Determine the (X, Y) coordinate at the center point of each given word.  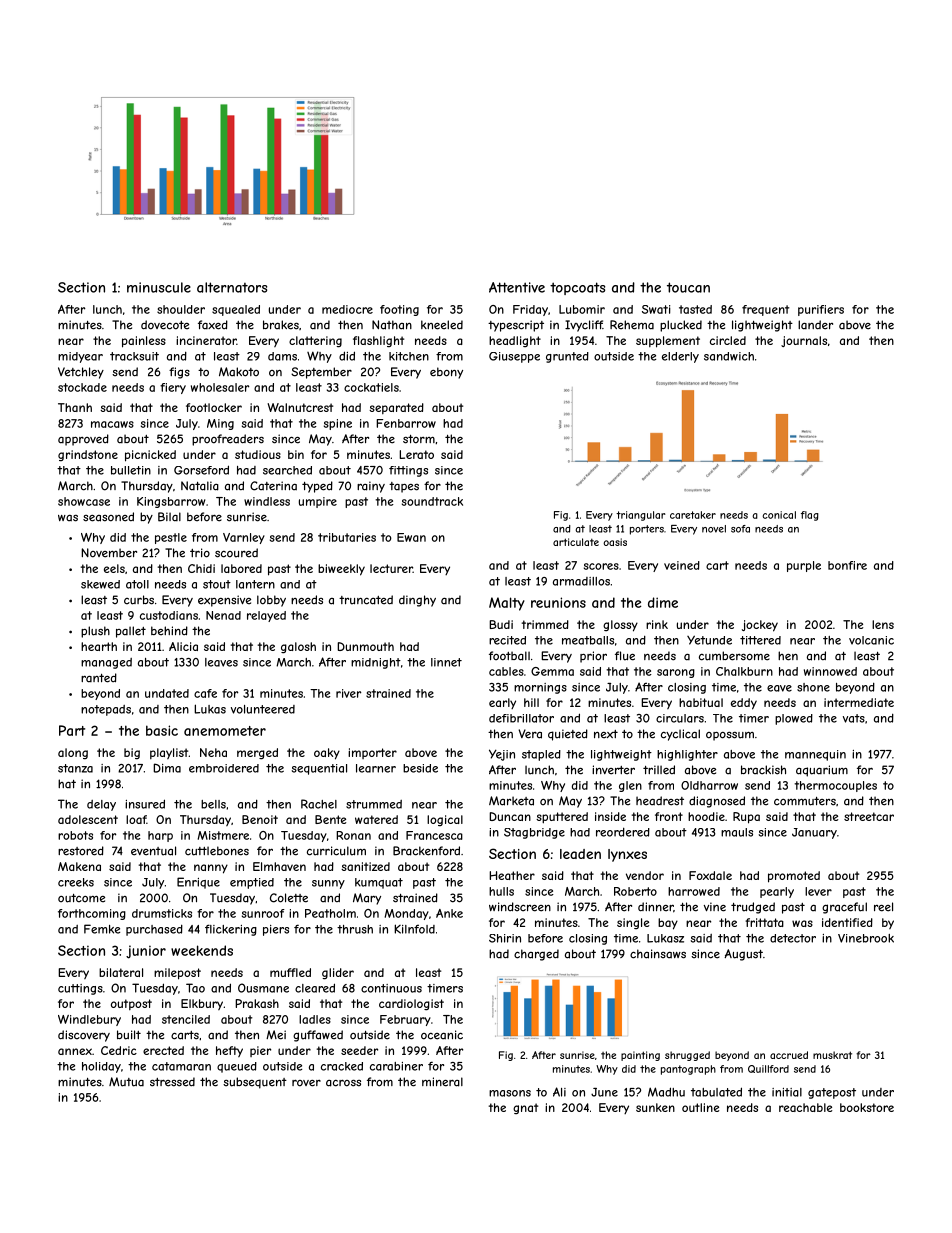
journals (804, 341)
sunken (655, 1107)
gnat (525, 1108)
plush (95, 632)
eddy (744, 704)
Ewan (411, 537)
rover (306, 1083)
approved (83, 440)
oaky (327, 754)
